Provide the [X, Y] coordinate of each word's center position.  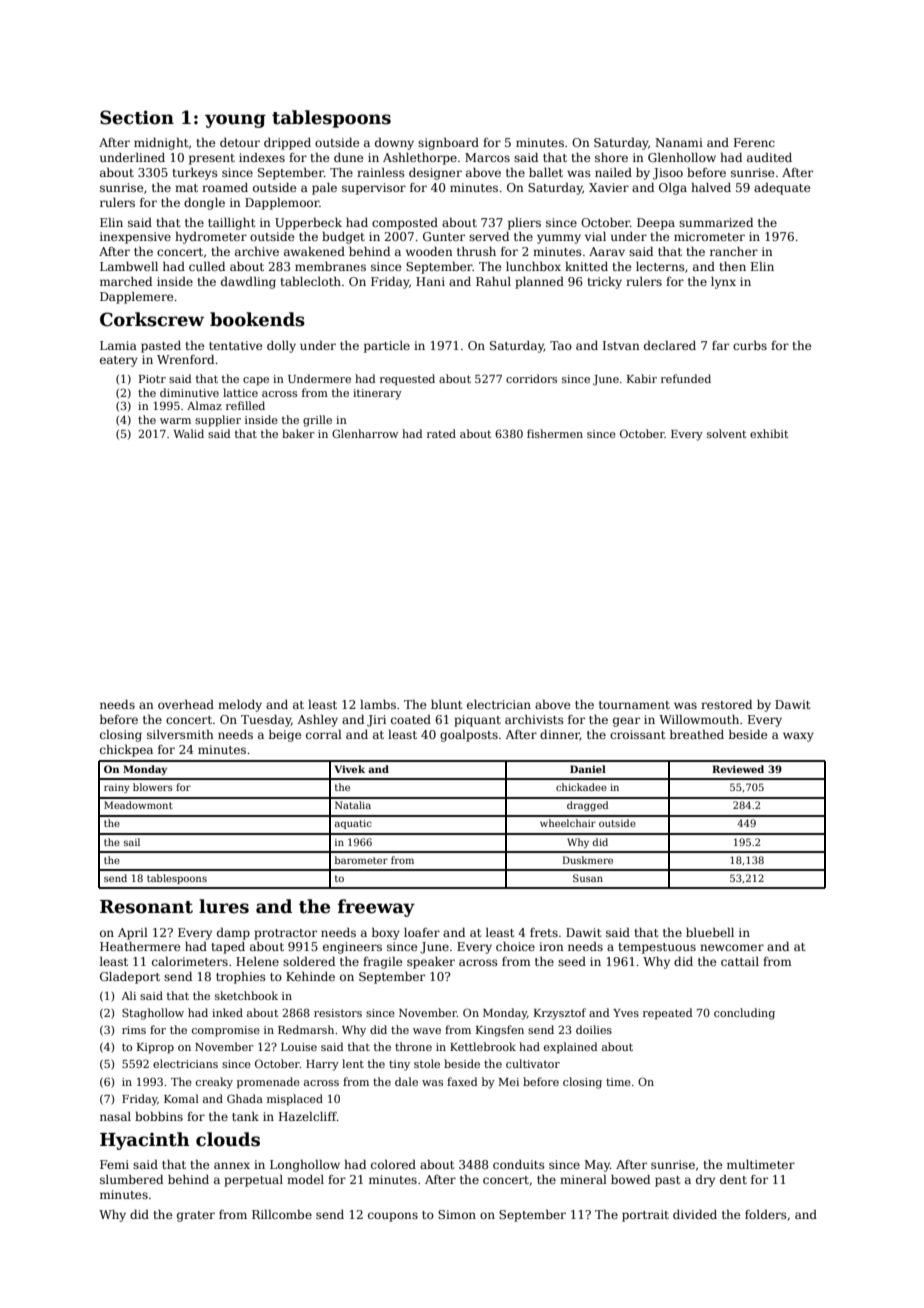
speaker [431, 963]
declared [670, 345]
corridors [531, 378]
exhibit [769, 433]
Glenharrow [365, 433]
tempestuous [657, 948]
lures [224, 906]
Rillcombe [282, 1214]
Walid [188, 433]
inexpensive [135, 238]
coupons [393, 1217]
